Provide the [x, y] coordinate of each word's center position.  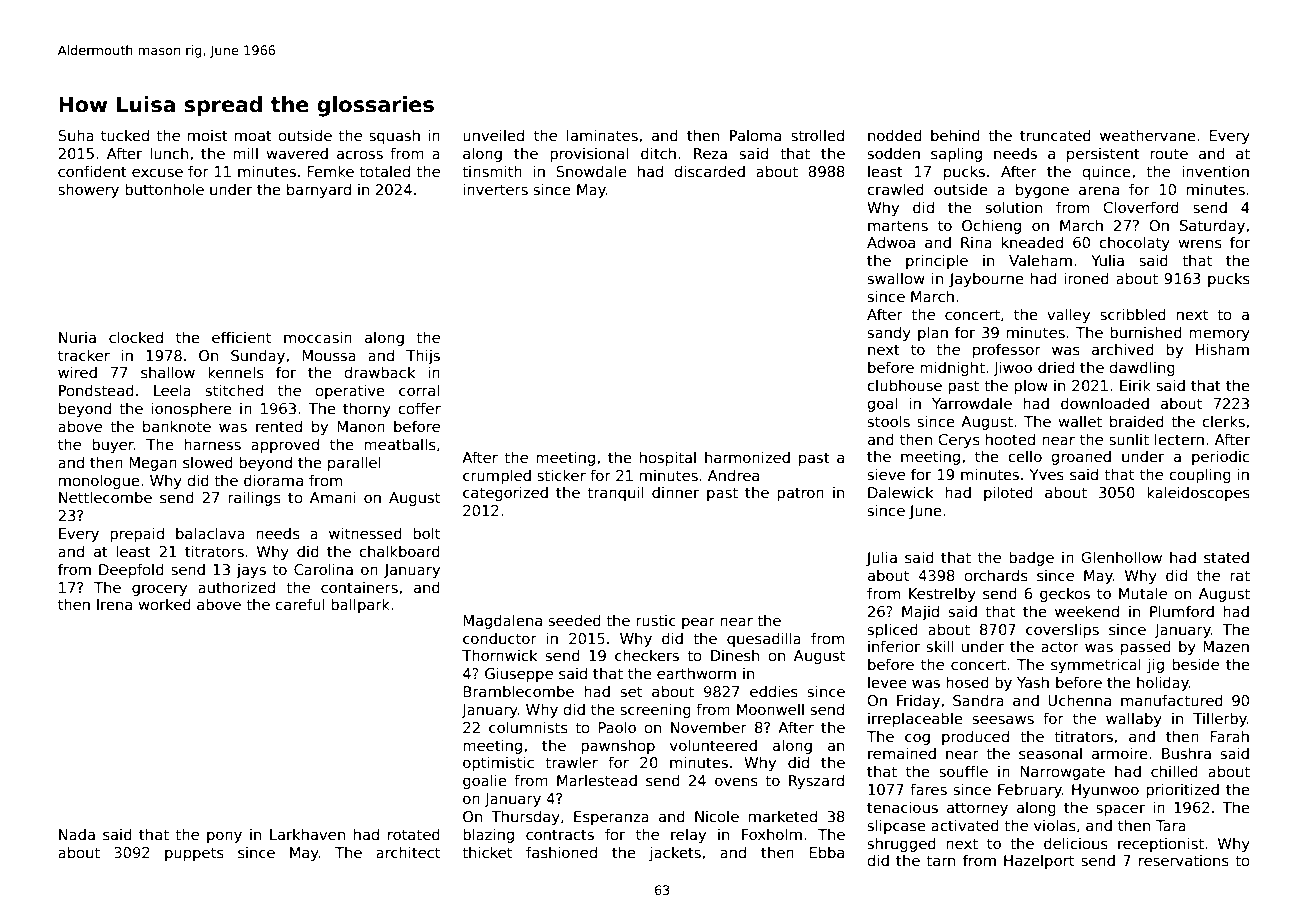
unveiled [493, 135]
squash [394, 136]
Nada [77, 834]
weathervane [1148, 135]
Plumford [1182, 611]
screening [655, 710]
